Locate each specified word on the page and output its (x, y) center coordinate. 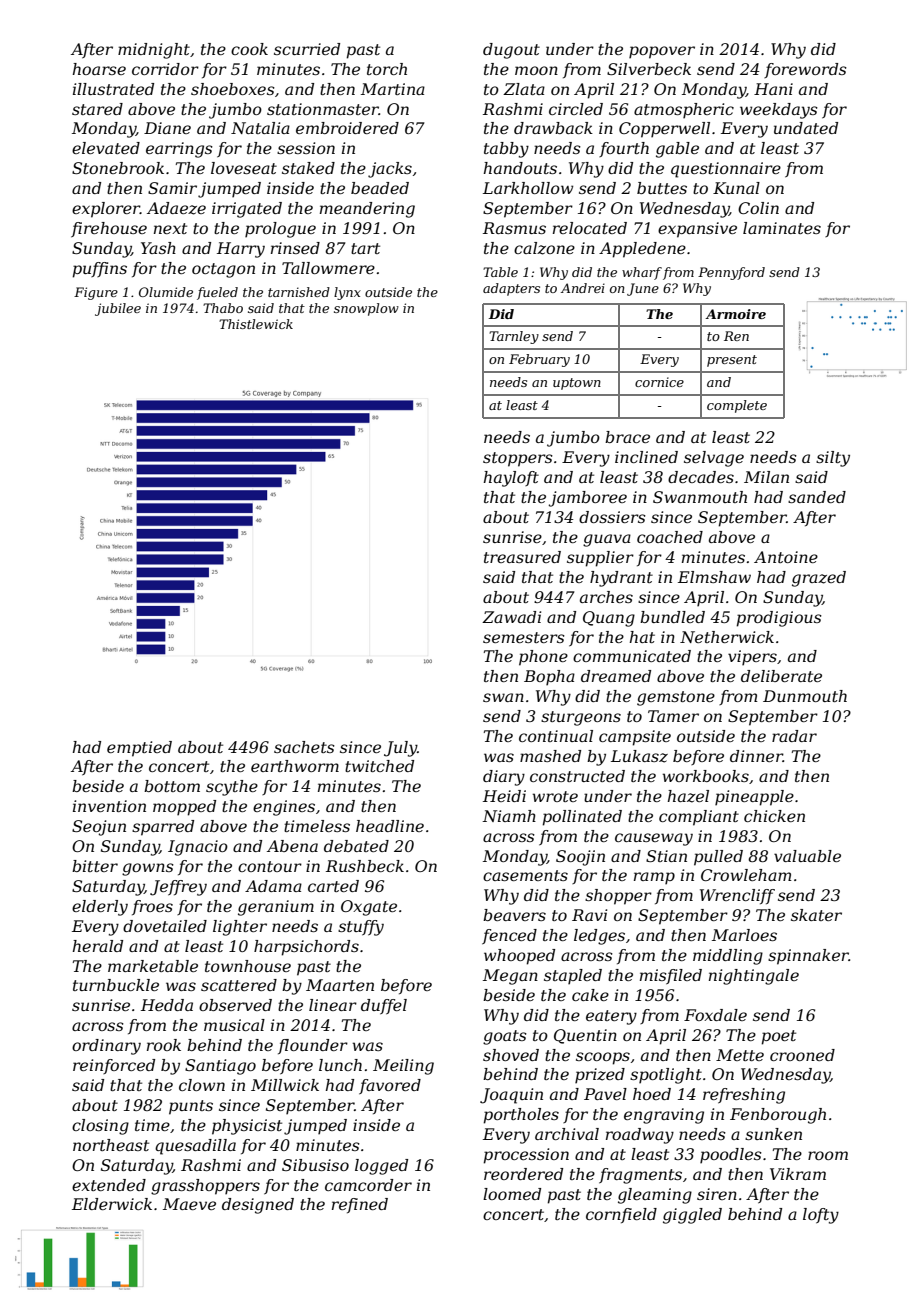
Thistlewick (256, 324)
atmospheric (684, 111)
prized (600, 1076)
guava (607, 540)
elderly (100, 908)
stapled (573, 977)
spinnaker (808, 957)
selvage (714, 459)
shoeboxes (233, 89)
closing (100, 1127)
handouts (520, 168)
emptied (139, 749)
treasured (522, 557)
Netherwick (727, 637)
